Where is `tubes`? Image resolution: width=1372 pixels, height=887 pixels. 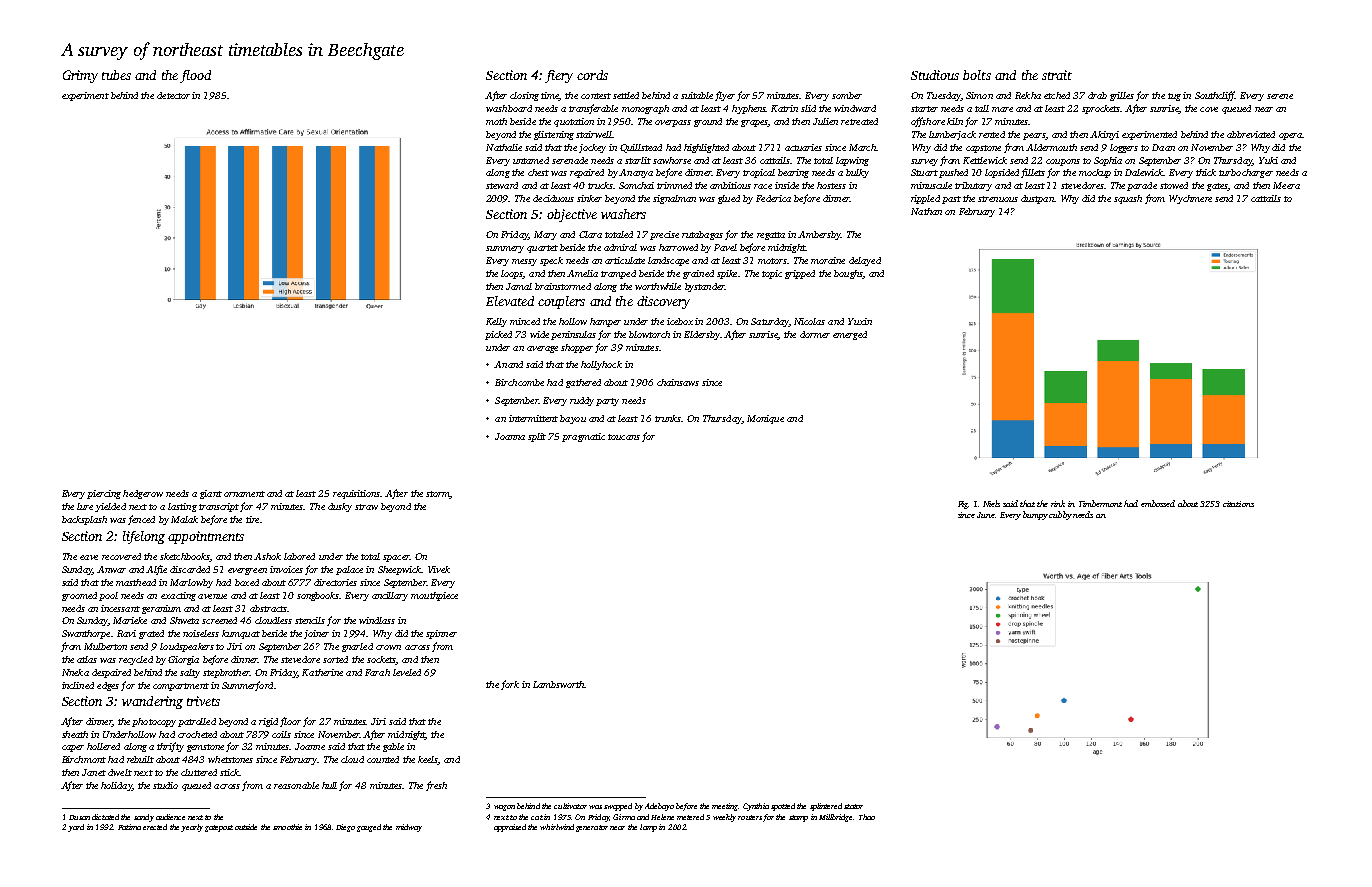
tubes is located at coordinates (116, 75).
